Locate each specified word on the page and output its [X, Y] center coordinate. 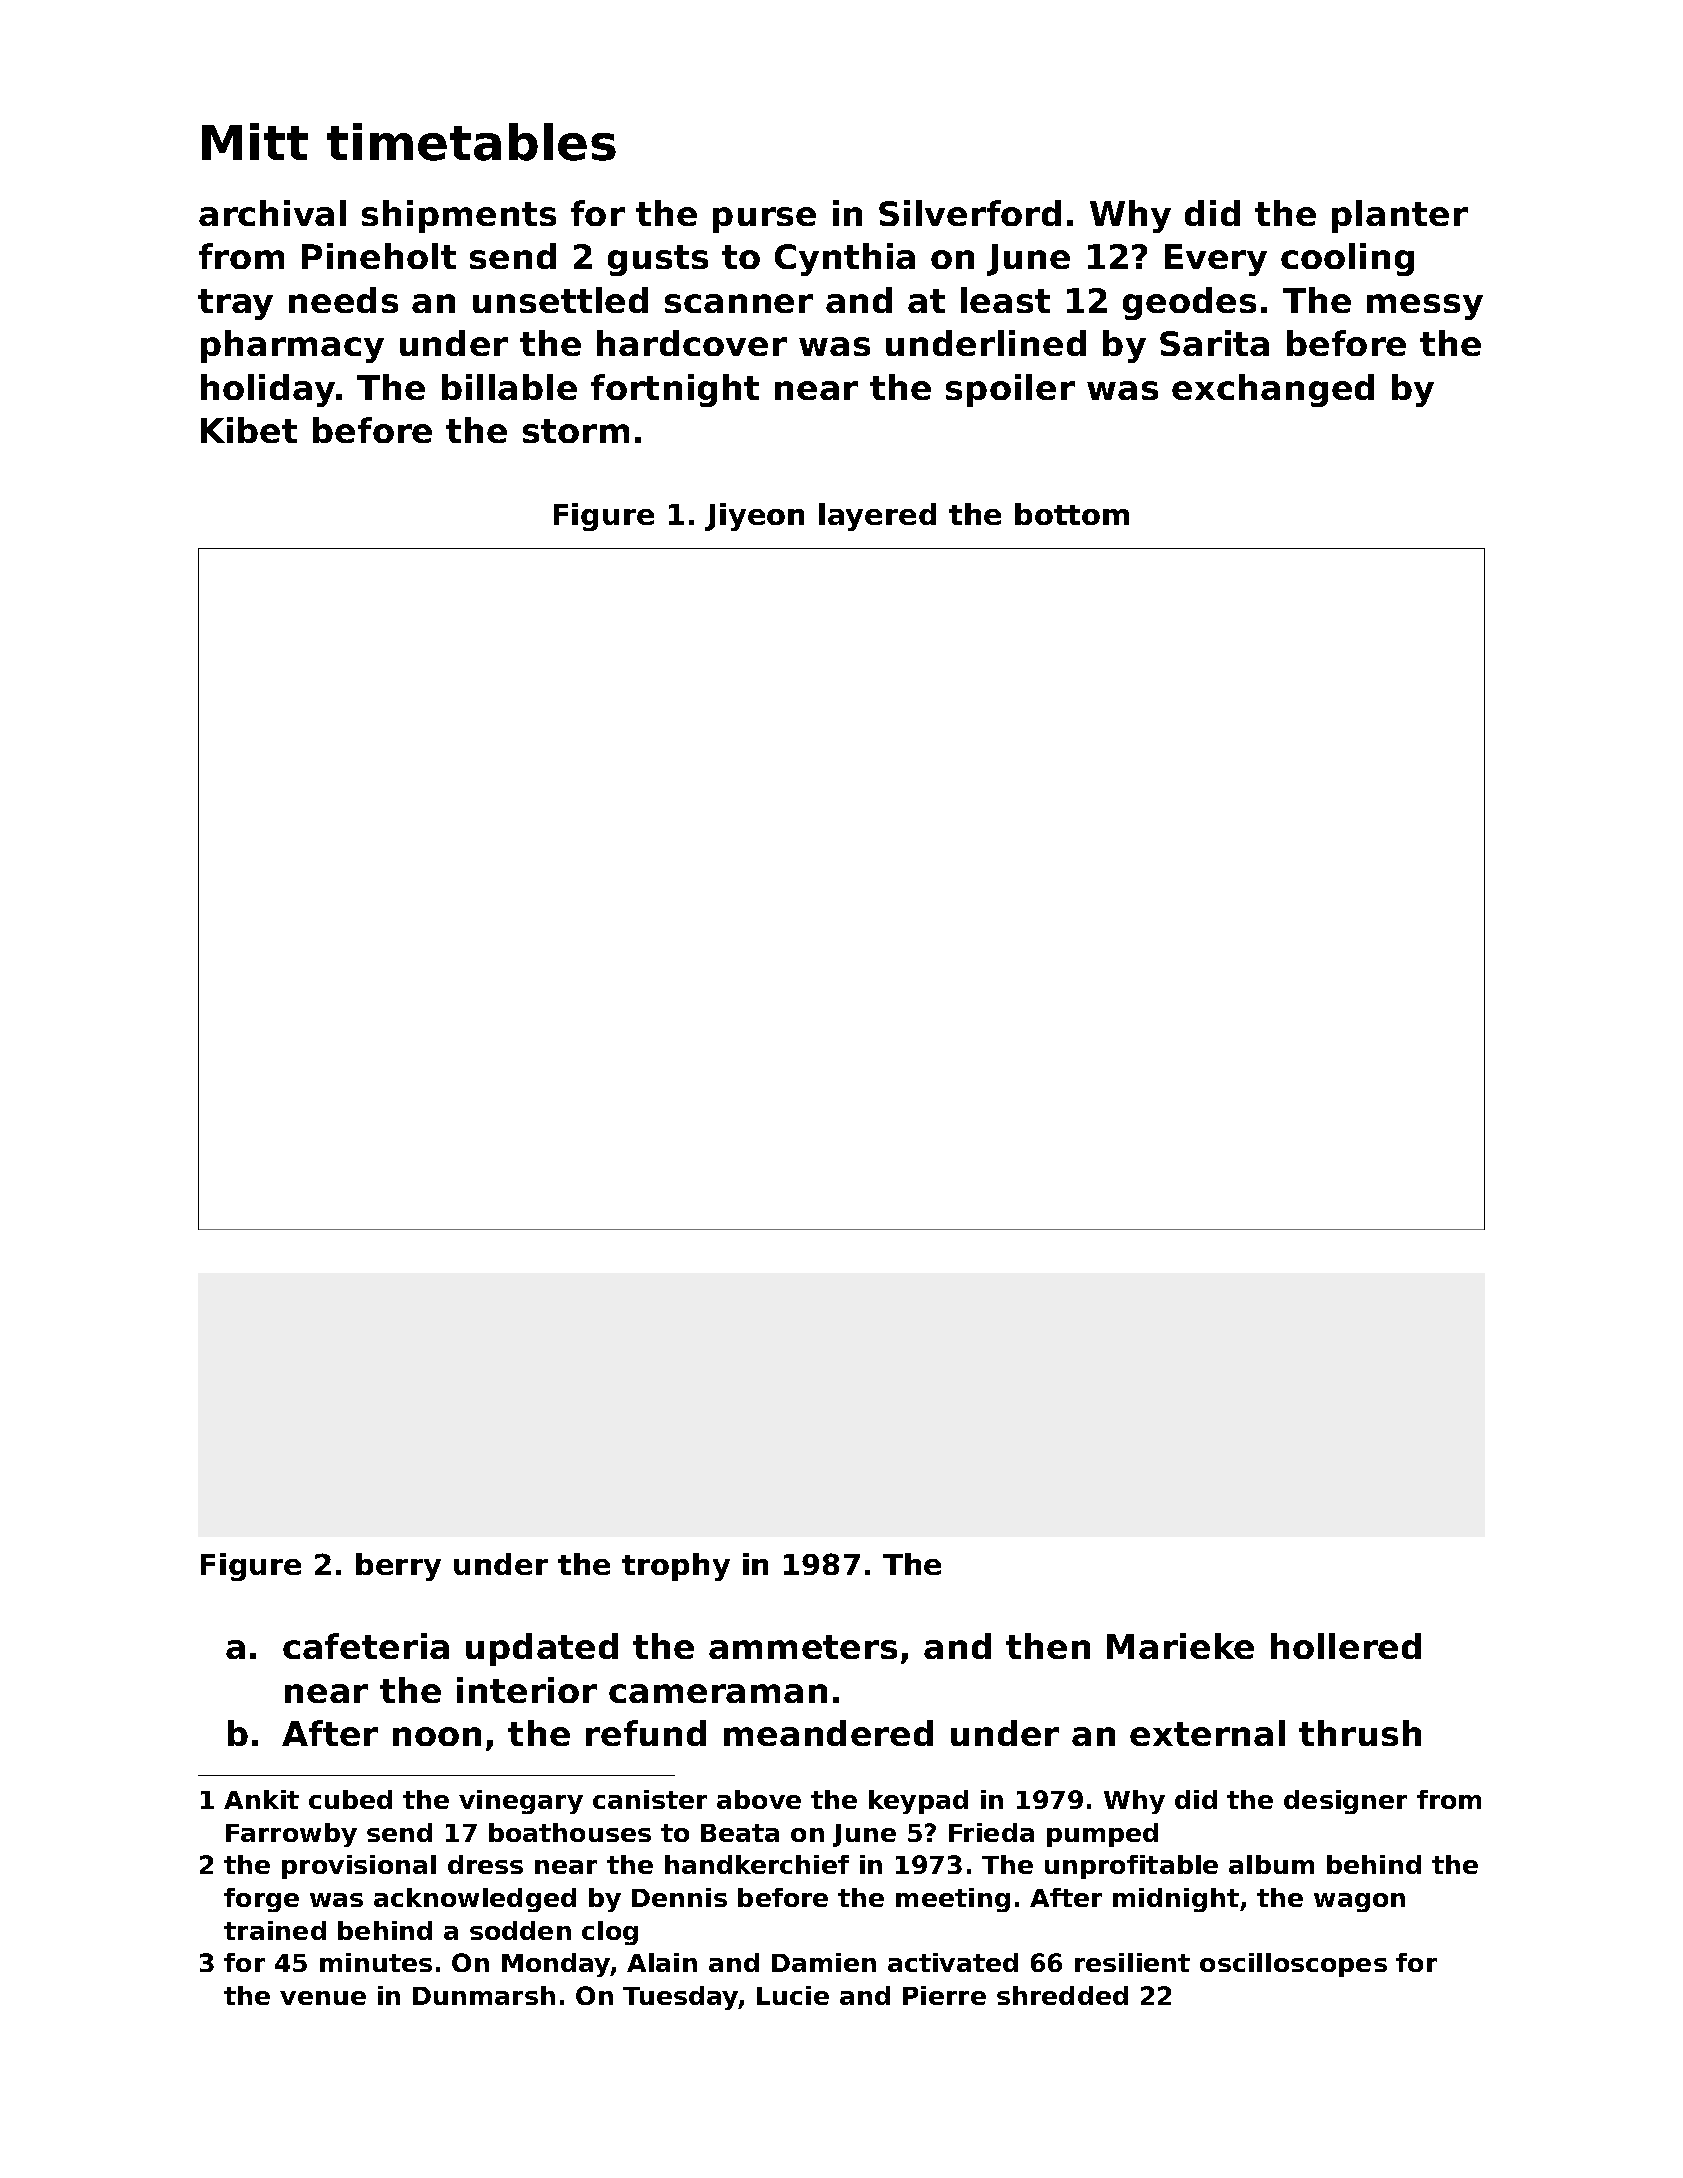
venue [323, 1998]
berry [398, 1567]
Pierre [944, 1995]
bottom [1072, 514]
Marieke [1180, 1646]
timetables [471, 142]
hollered [1346, 1646]
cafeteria [366, 1646]
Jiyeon [754, 517]
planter [1400, 216]
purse [764, 220]
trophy [676, 1567]
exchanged [1273, 390]
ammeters [803, 1647]
